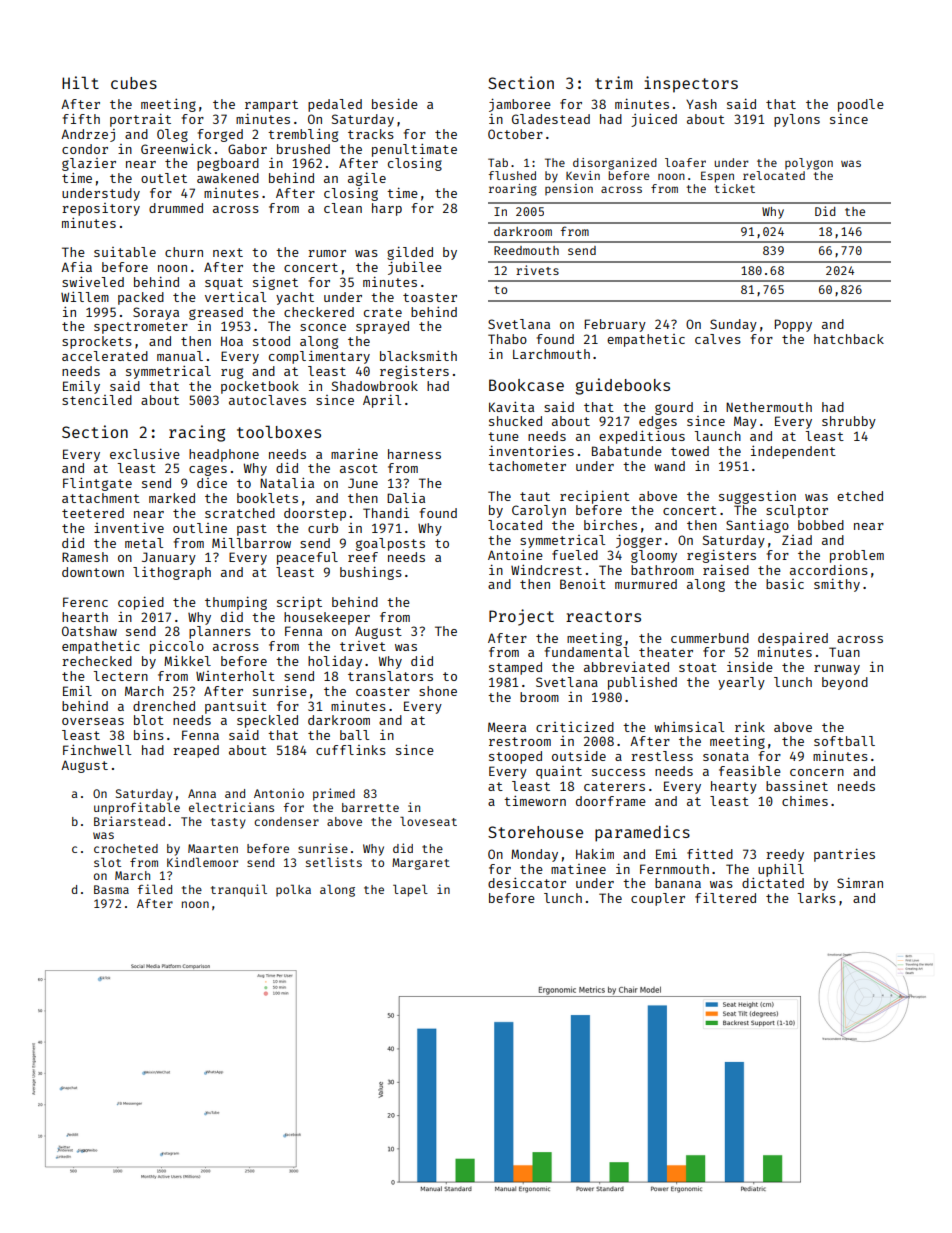 This page has width=952, height=1233. What do you see at coordinates (861, 105) in the page?
I see `poodle` at bounding box center [861, 105].
